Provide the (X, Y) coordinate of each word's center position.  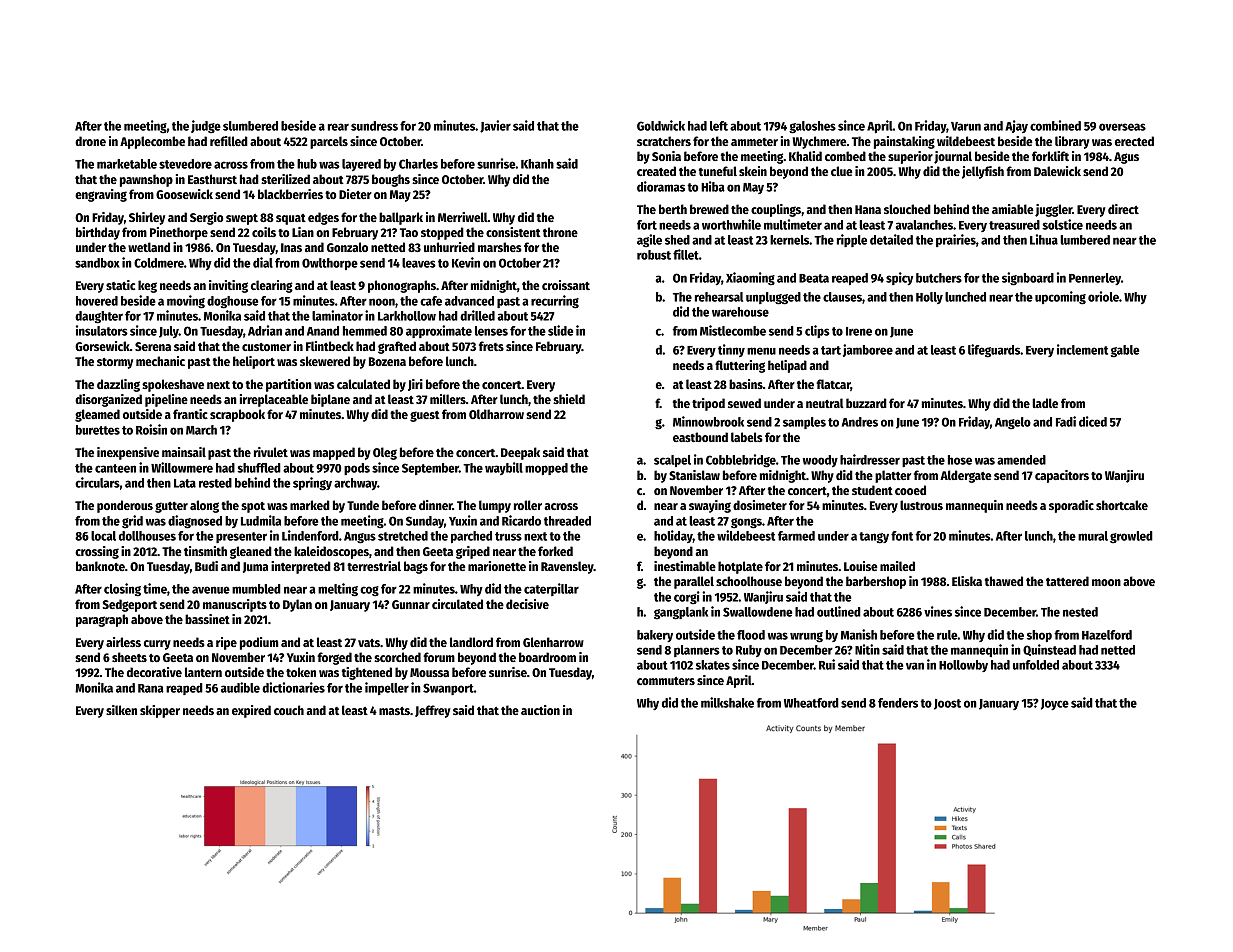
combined (1055, 125)
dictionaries (293, 687)
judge (206, 127)
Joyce (1055, 704)
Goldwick (661, 125)
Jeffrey (433, 711)
